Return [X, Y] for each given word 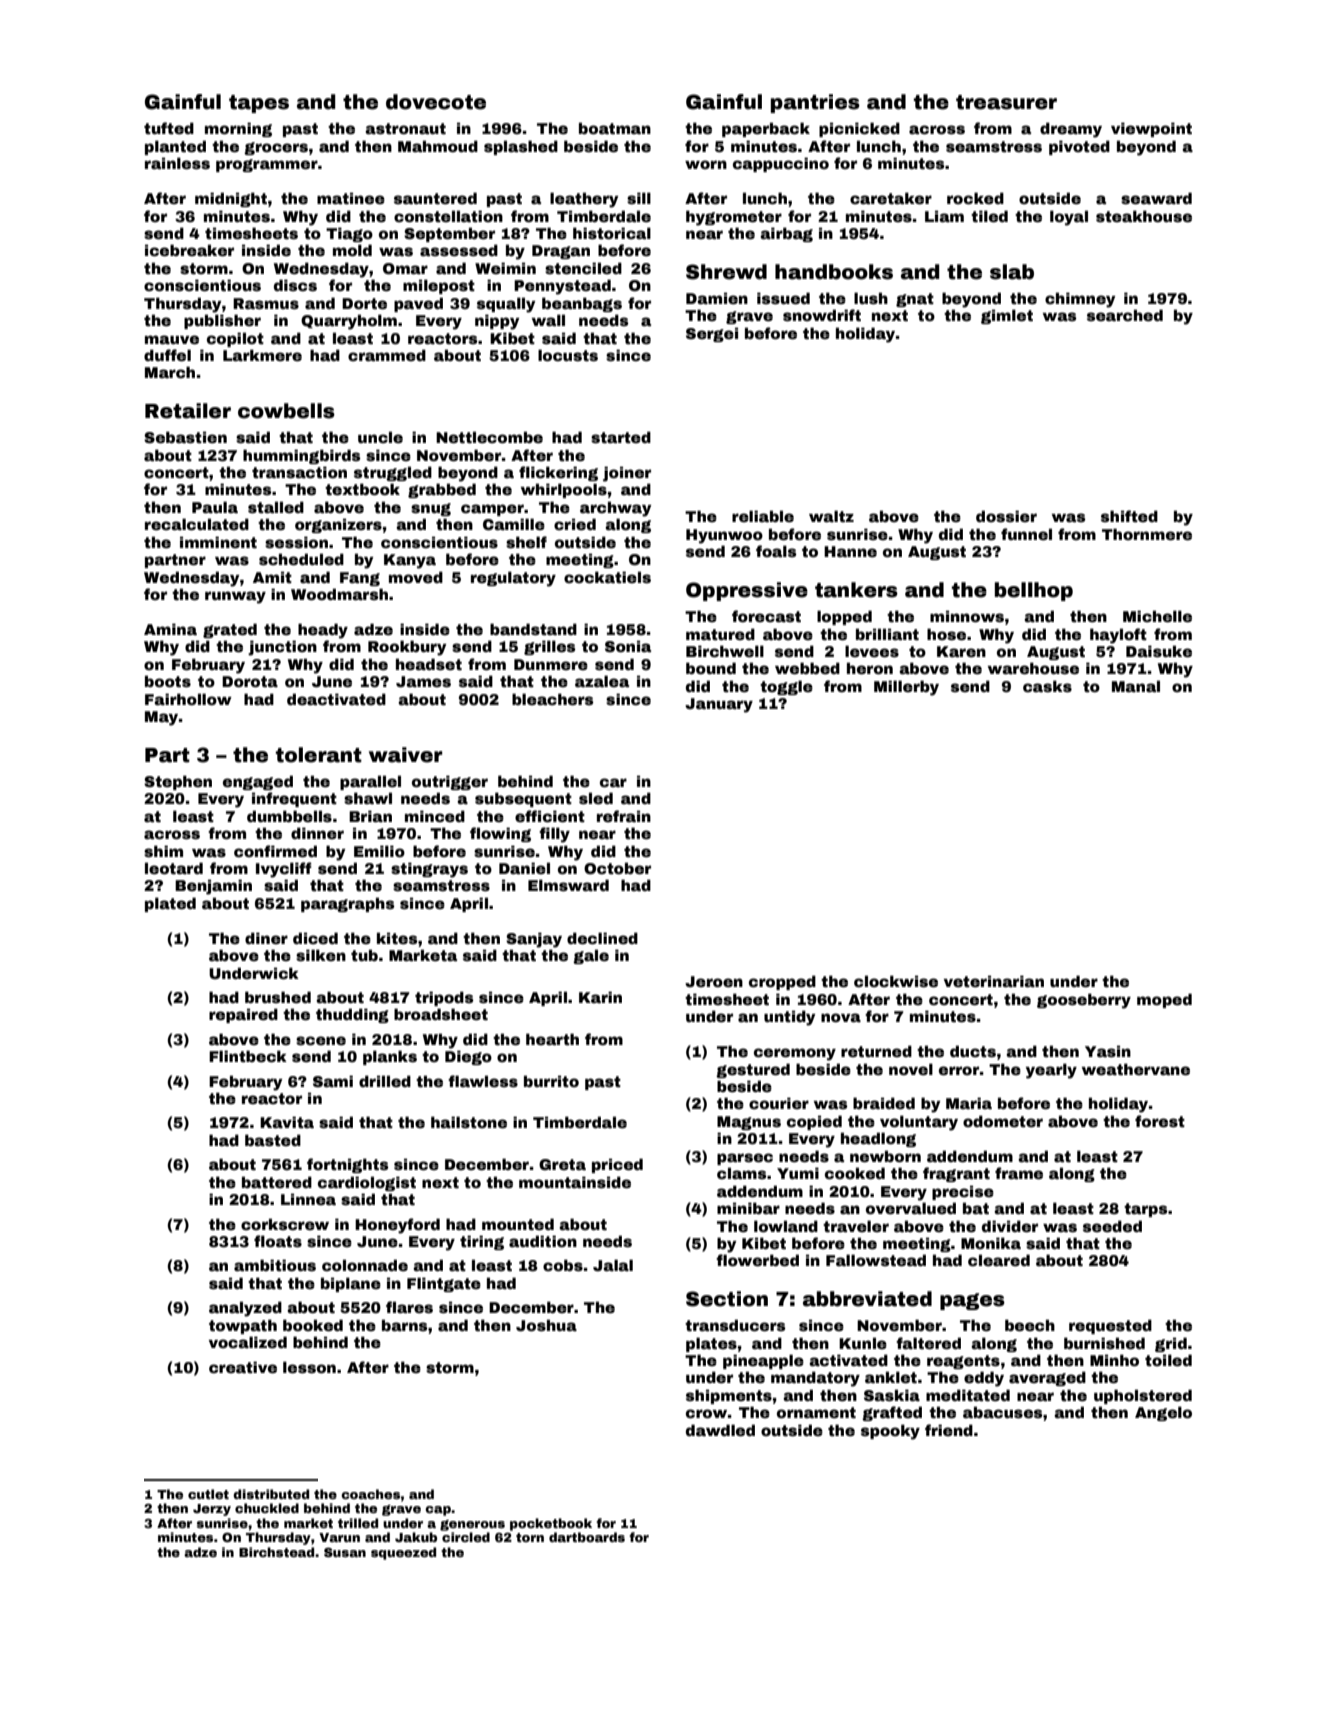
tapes [259, 104]
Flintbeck [248, 1056]
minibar [748, 1208]
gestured [753, 1070]
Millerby [906, 688]
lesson [309, 1367]
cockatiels [607, 577]
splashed [521, 147]
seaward [1156, 198]
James [423, 681]
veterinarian [994, 981]
